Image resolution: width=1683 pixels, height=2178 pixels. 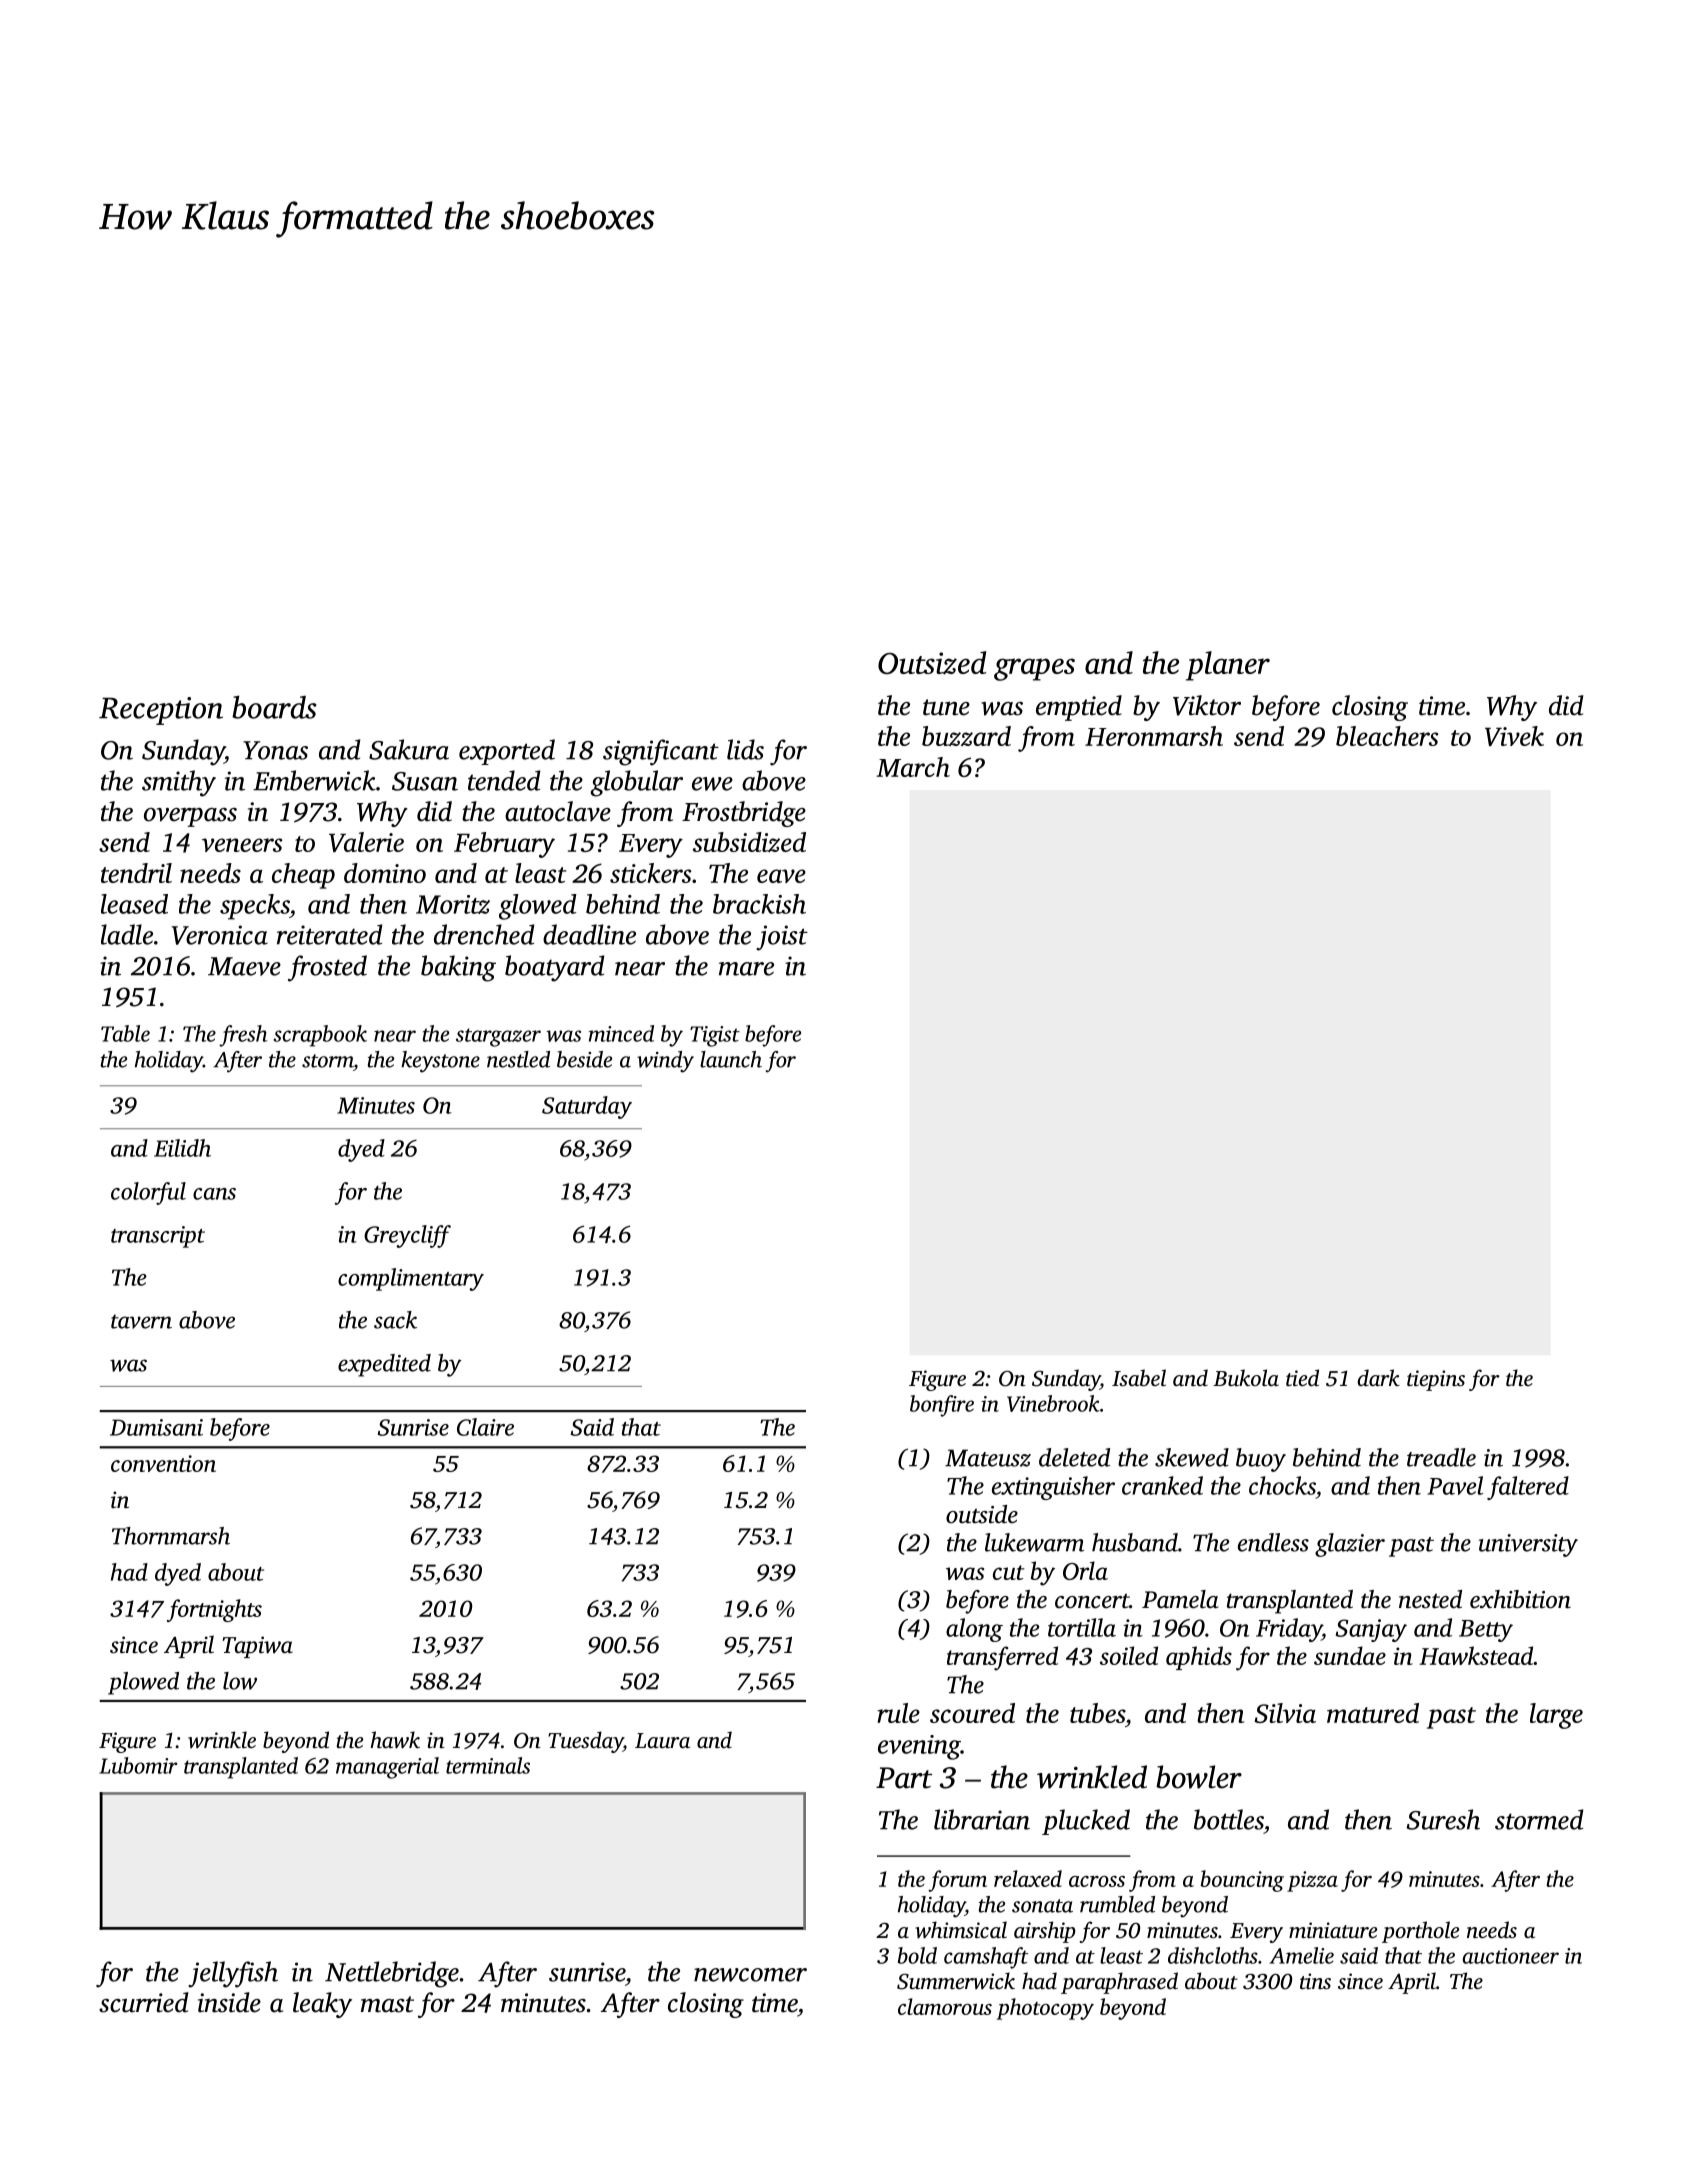 What do you see at coordinates (144, 2002) in the page?
I see `scurried` at bounding box center [144, 2002].
